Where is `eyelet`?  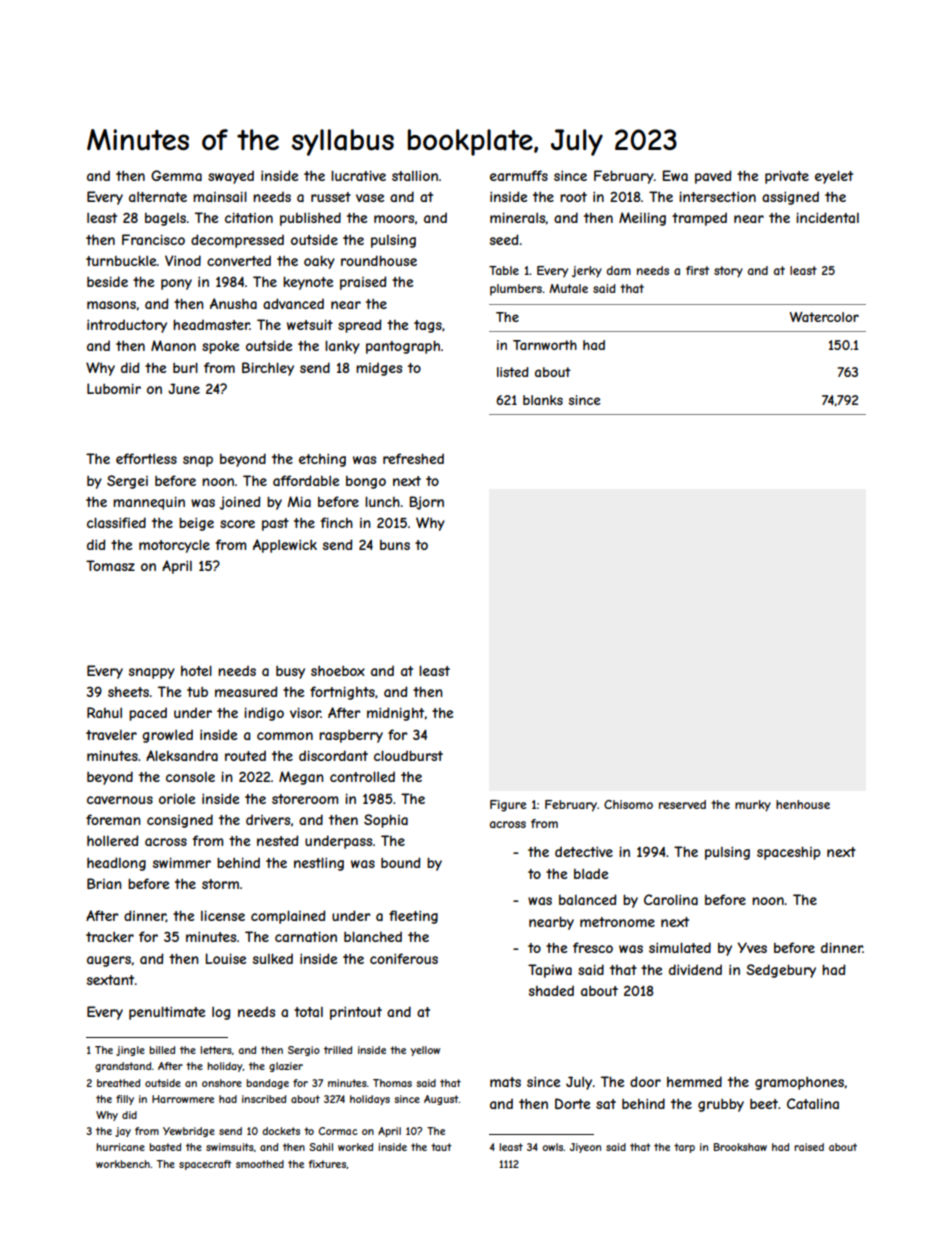
eyelet is located at coordinates (834, 177).
